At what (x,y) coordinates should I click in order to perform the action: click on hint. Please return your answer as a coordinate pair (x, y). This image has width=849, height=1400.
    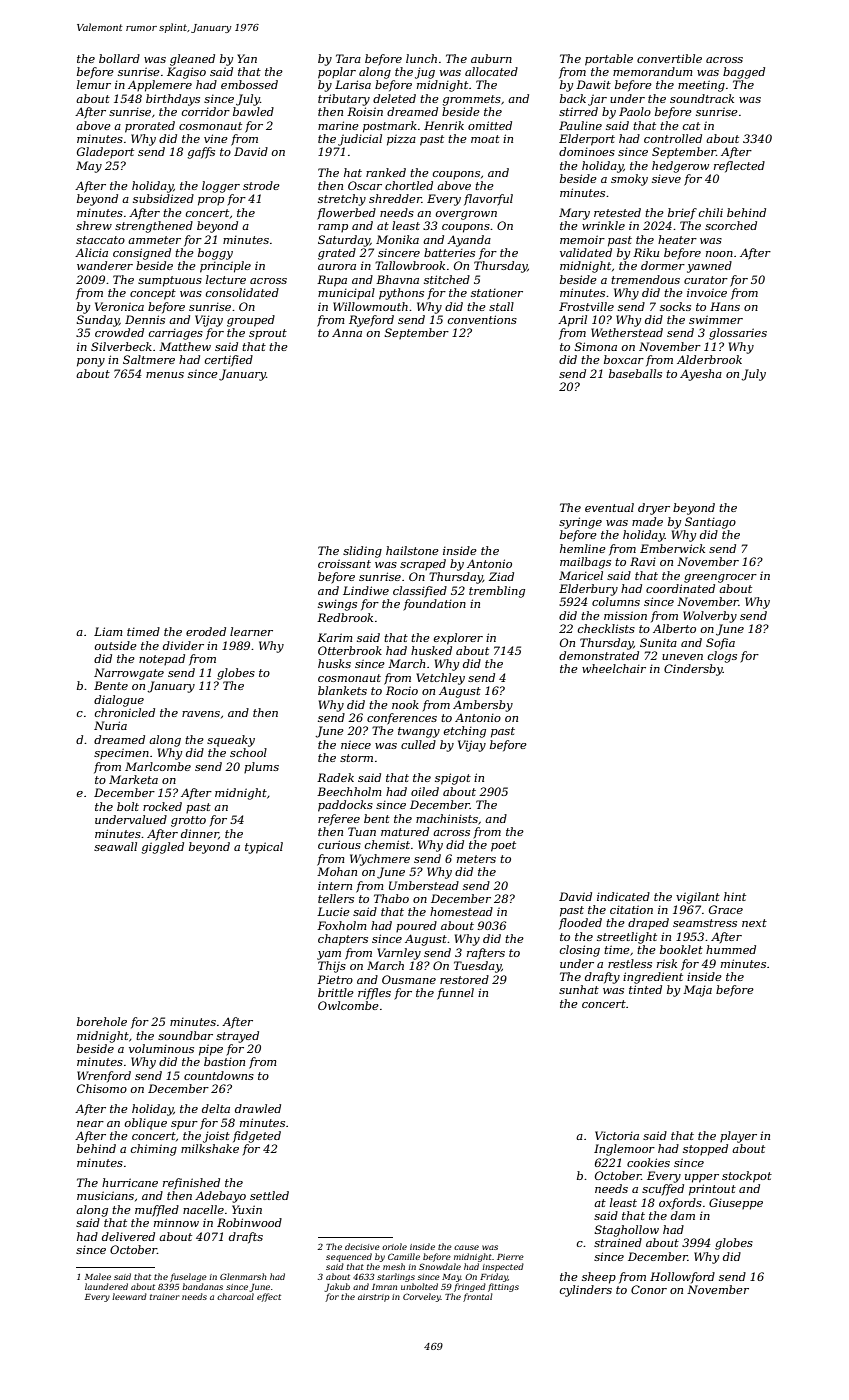
    Looking at the image, I should click on (735, 896).
